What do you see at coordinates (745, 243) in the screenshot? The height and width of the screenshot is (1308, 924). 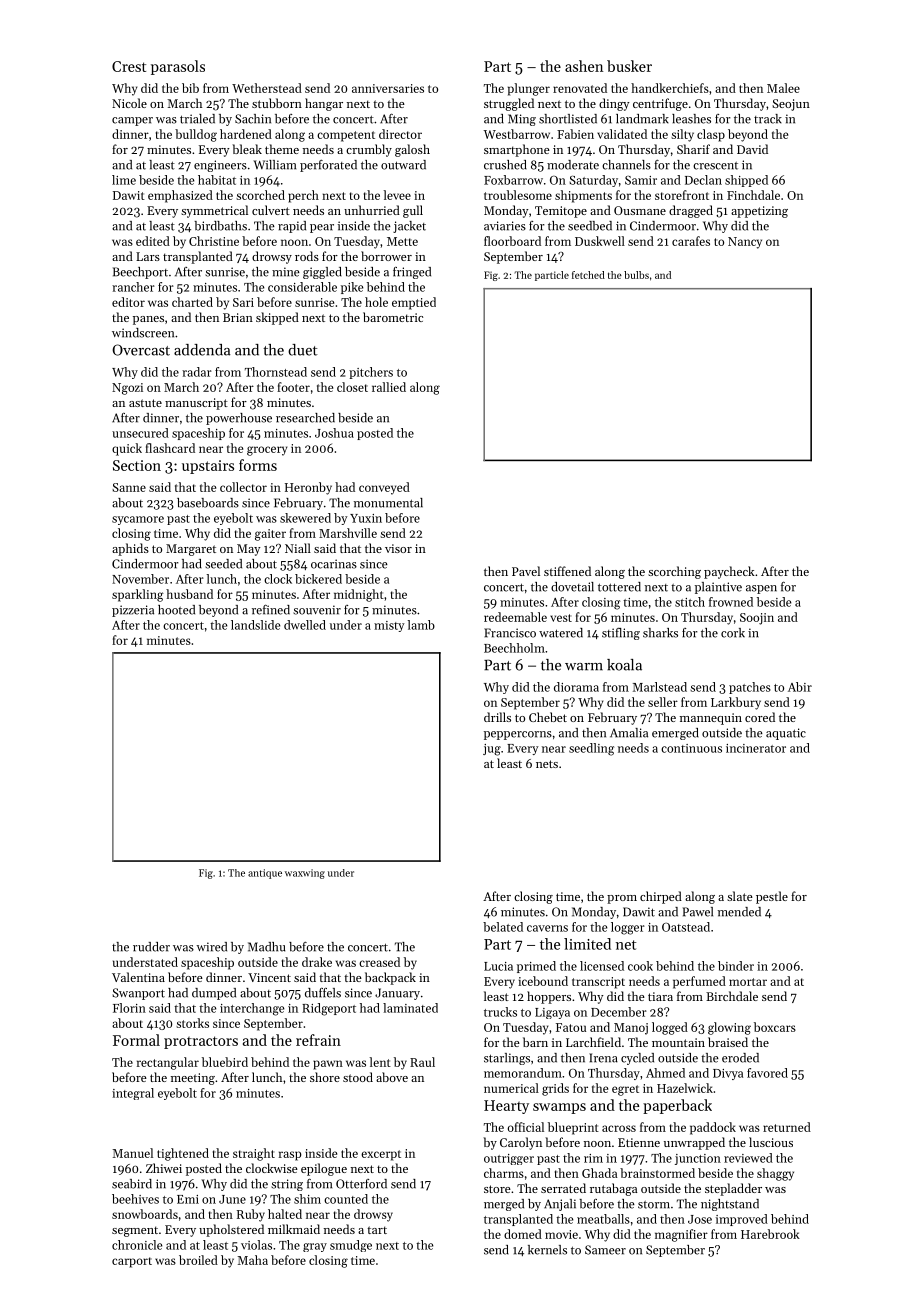 I see `Nancy` at bounding box center [745, 243].
